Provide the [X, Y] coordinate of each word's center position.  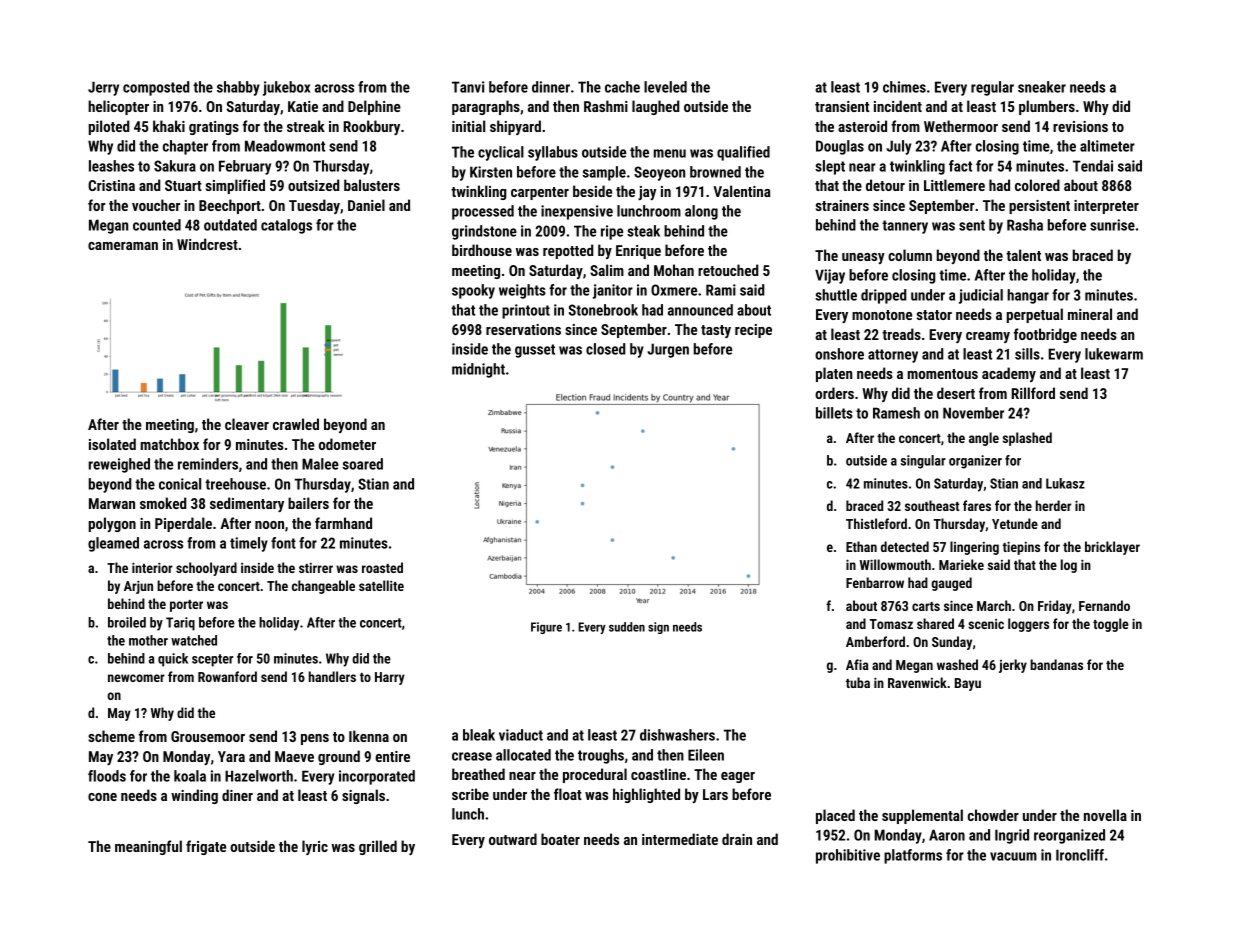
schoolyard [206, 569]
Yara [231, 756]
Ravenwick [917, 682]
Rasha [1025, 225]
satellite [381, 585]
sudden [627, 627]
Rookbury [372, 127]
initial [468, 126]
